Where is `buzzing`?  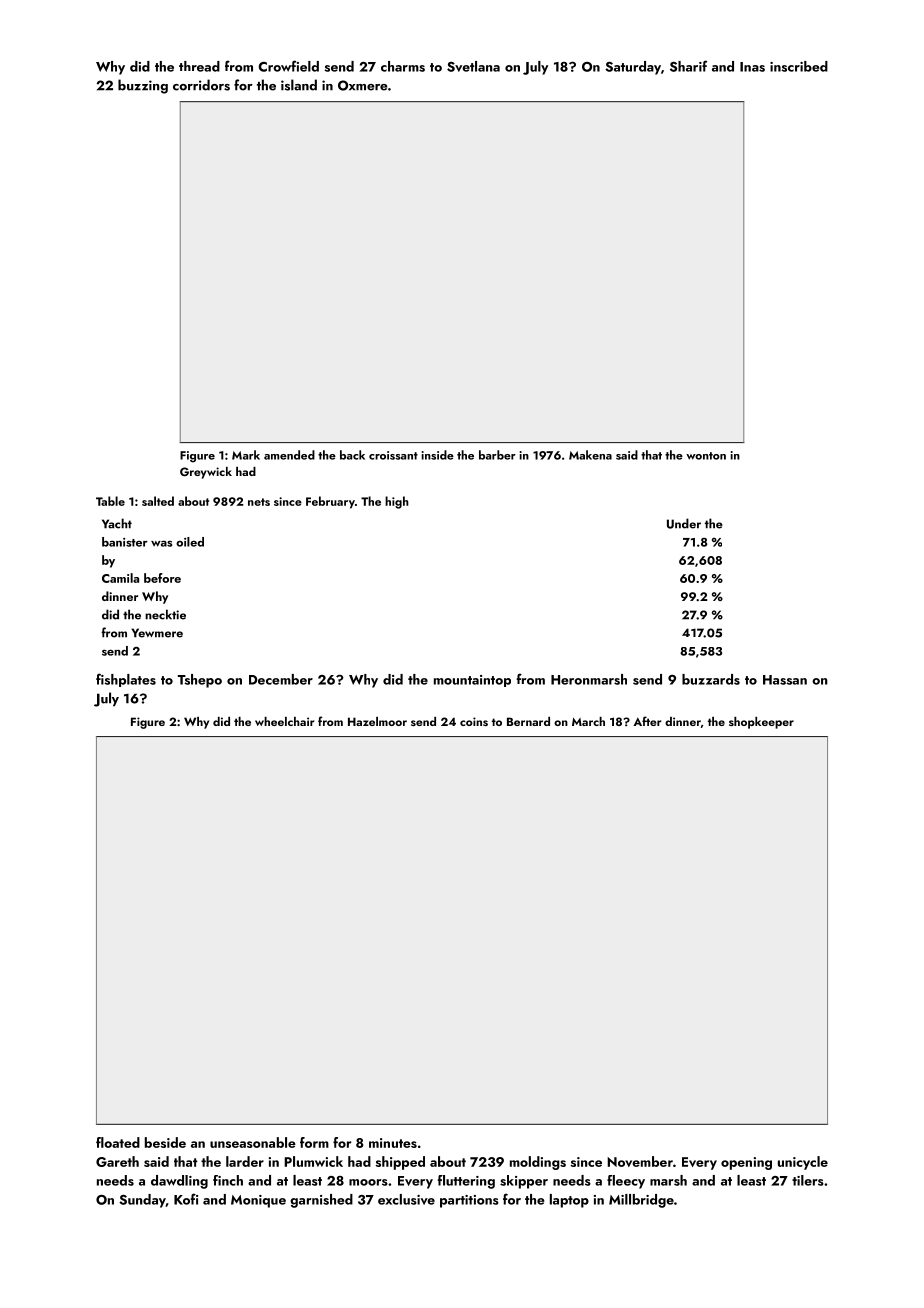 buzzing is located at coordinates (143, 86).
